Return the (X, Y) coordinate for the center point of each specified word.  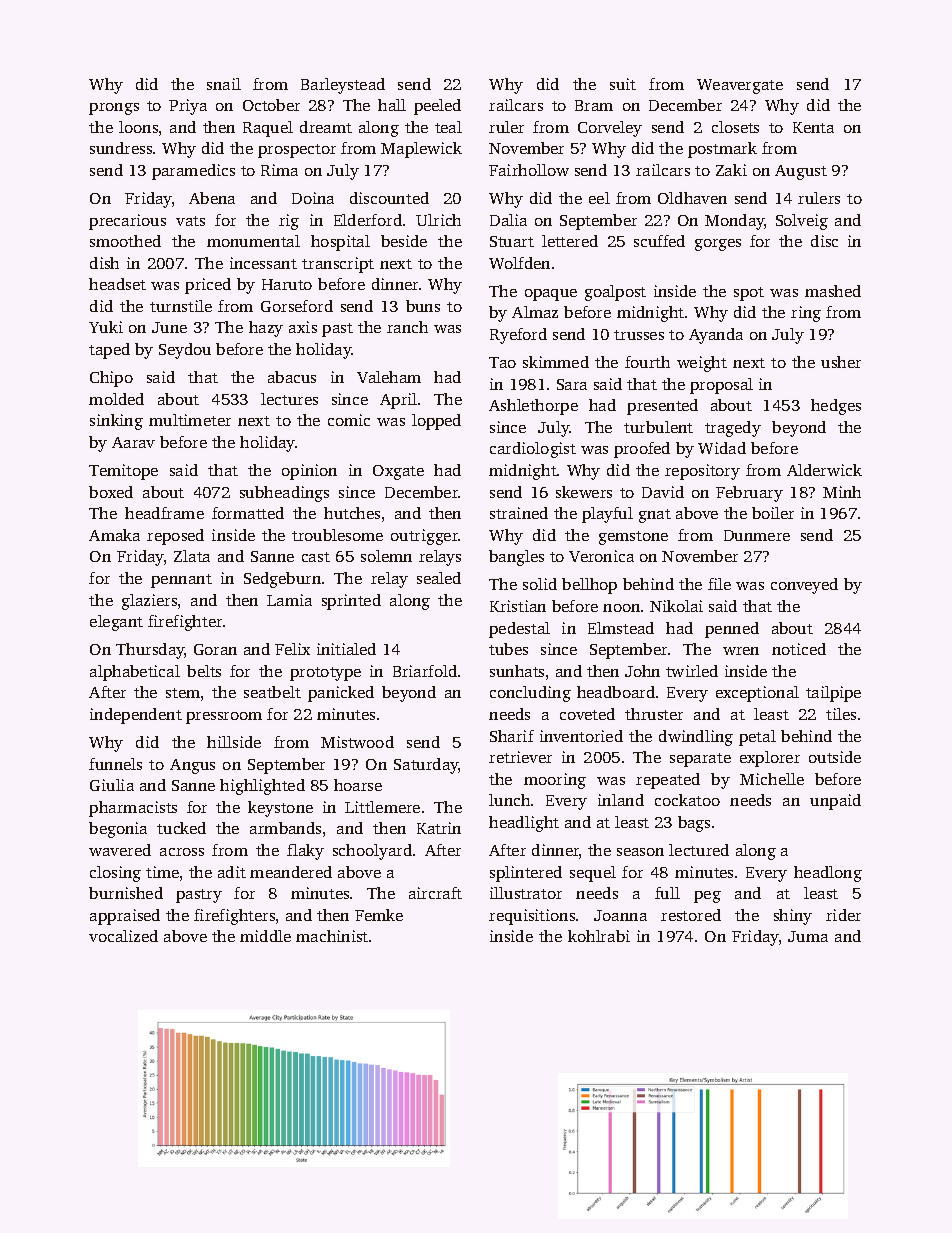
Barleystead (343, 86)
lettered (570, 241)
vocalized (123, 936)
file (719, 584)
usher (841, 362)
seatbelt (272, 692)
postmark (722, 150)
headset (117, 284)
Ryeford (518, 336)
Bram (594, 105)
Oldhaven (692, 198)
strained (519, 513)
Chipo (111, 379)
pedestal (519, 630)
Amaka (114, 535)
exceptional (757, 694)
